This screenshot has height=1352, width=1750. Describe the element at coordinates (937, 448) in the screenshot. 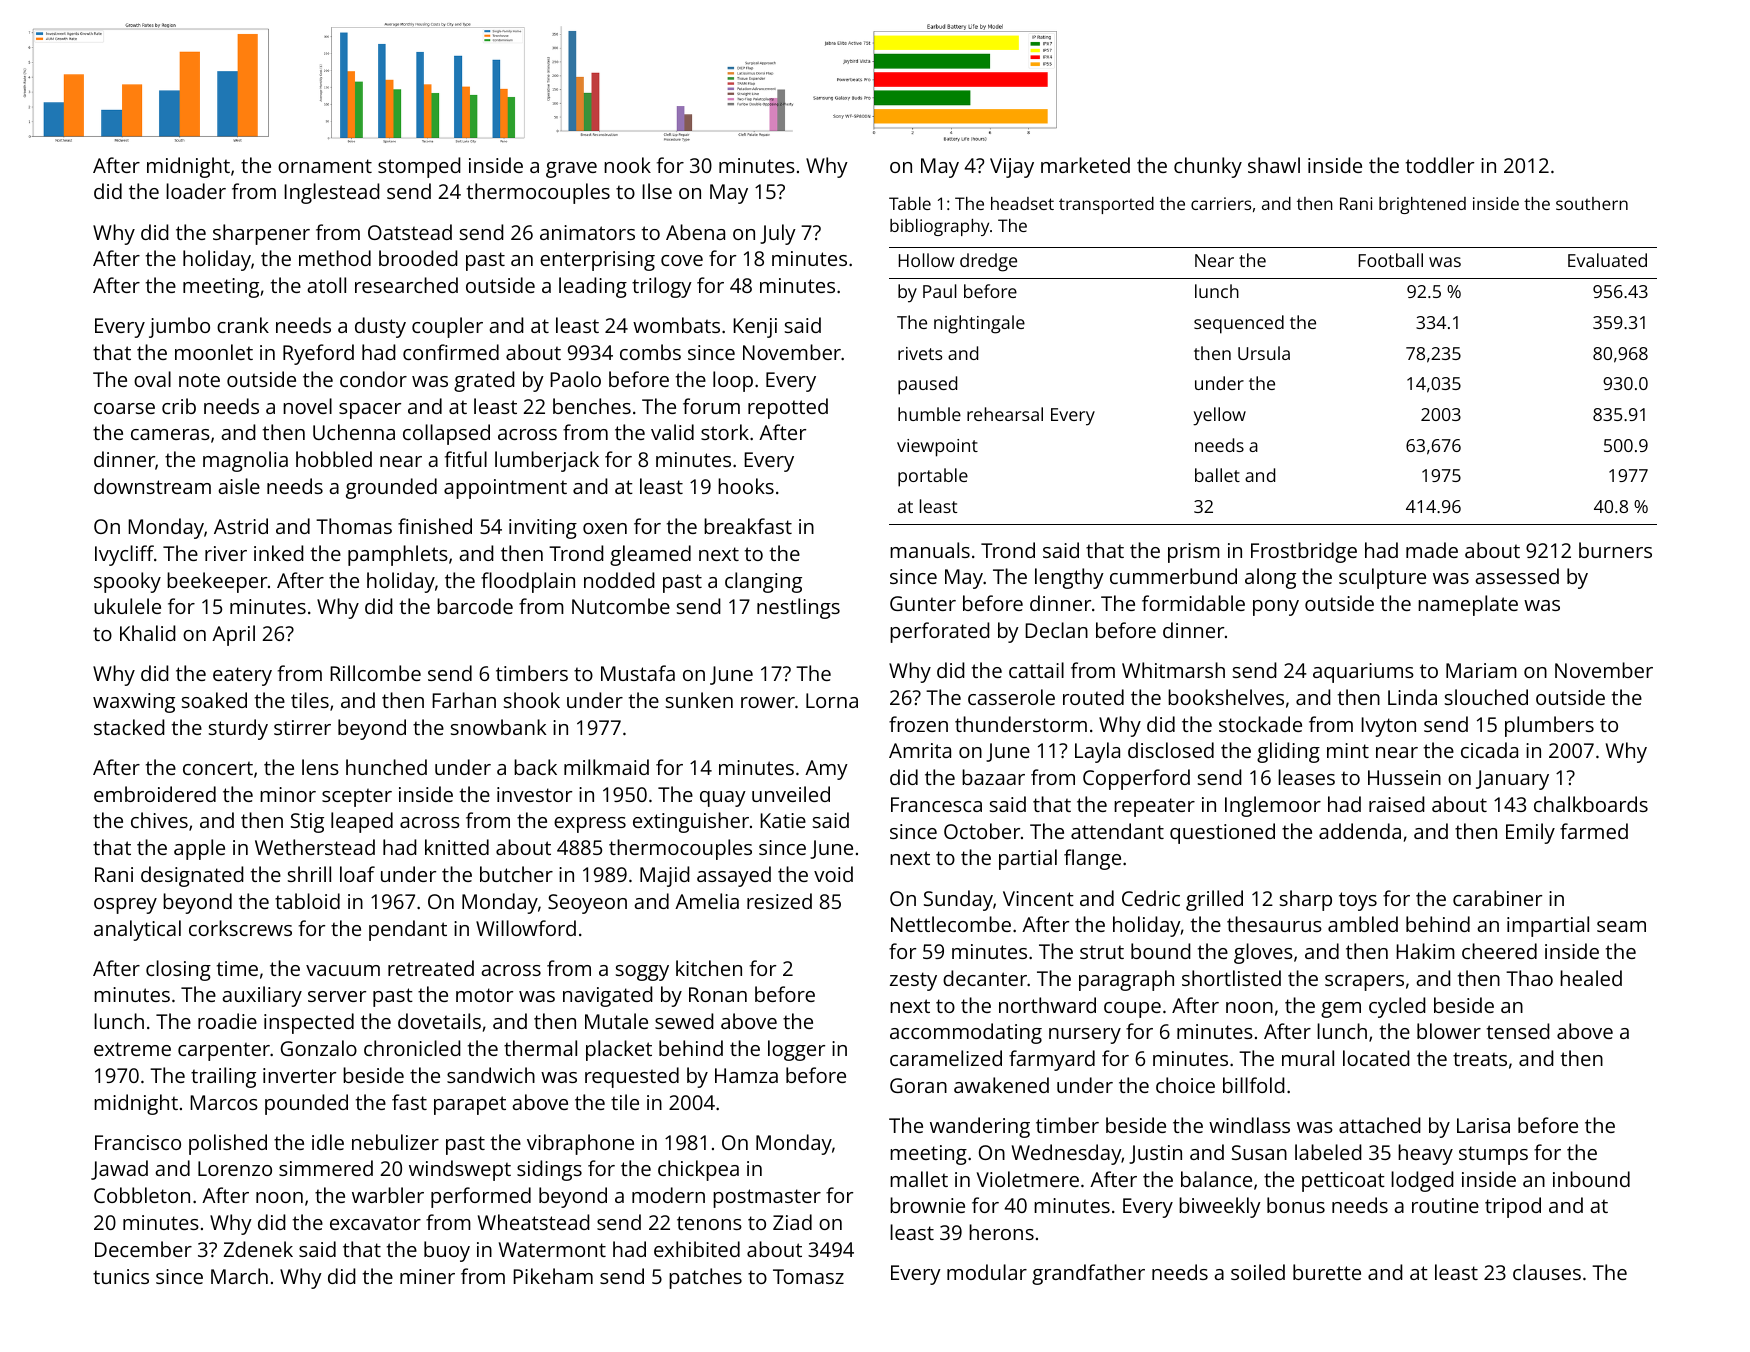

I see `viewpoint` at that location.
